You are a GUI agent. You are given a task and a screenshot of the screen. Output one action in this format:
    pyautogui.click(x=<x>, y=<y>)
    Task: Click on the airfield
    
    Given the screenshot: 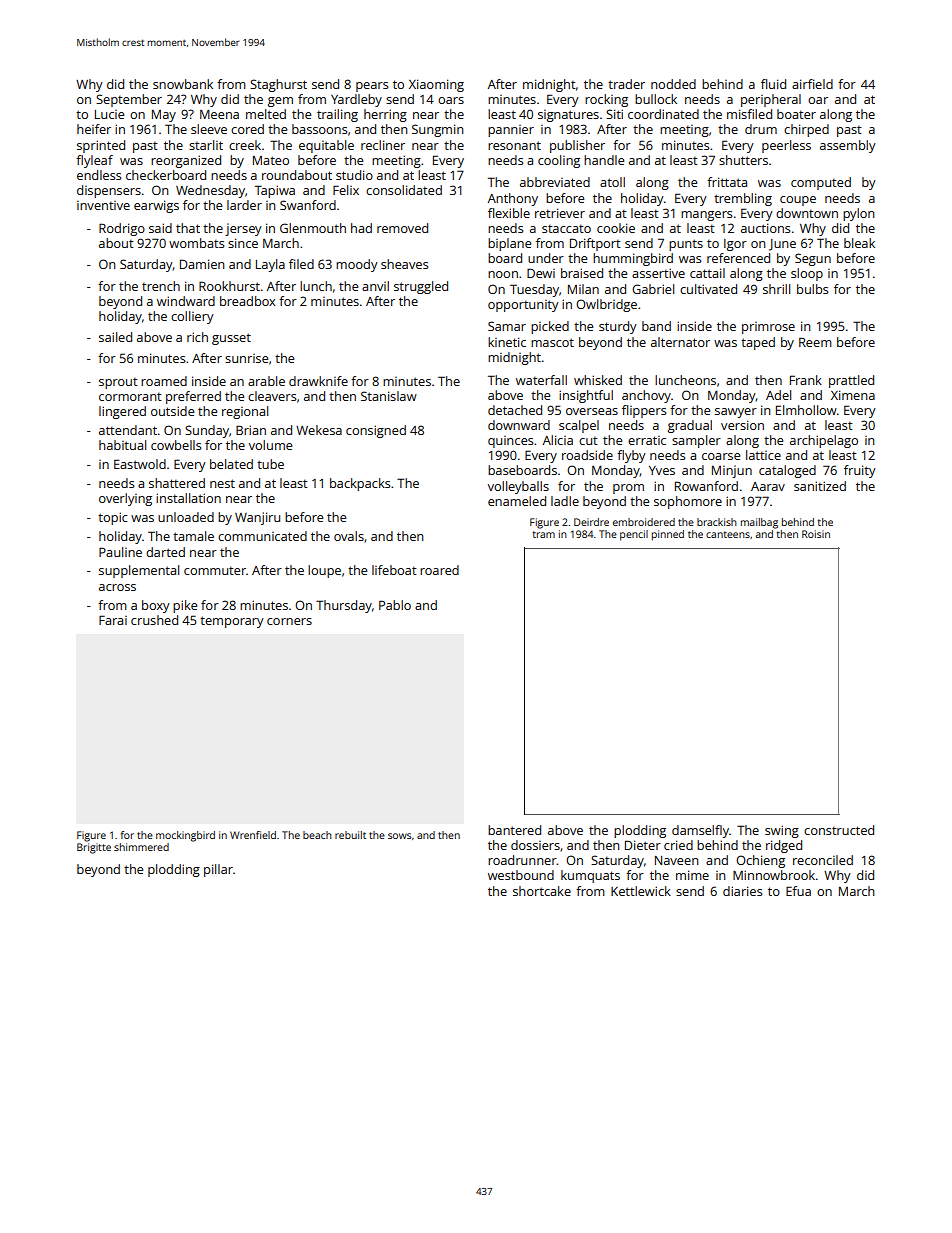 What is the action you would take?
    pyautogui.click(x=812, y=84)
